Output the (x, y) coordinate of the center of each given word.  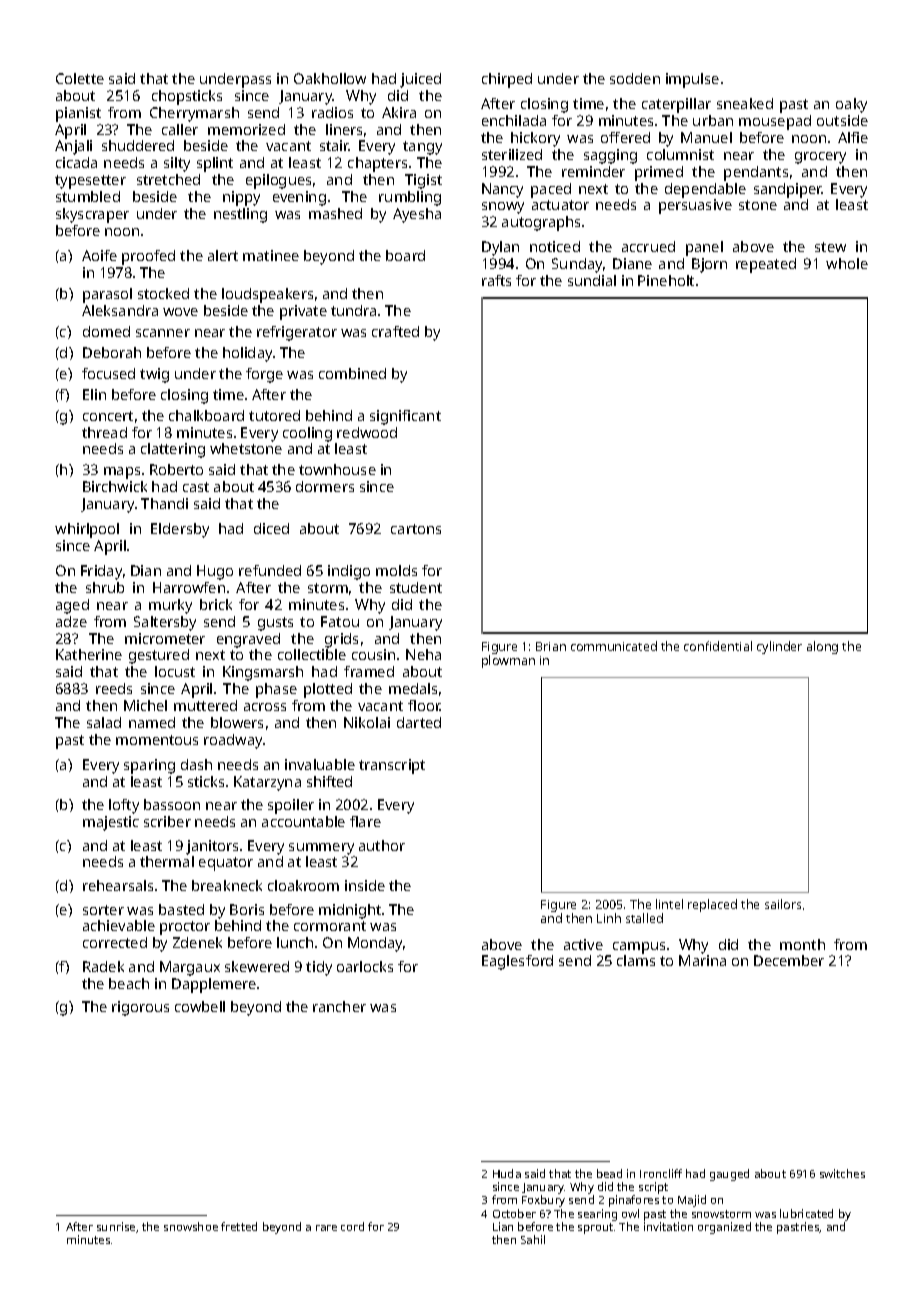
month (802, 944)
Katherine (89, 654)
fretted (239, 1226)
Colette (80, 78)
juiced (420, 80)
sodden (635, 78)
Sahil (533, 1239)
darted (419, 722)
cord (352, 1226)
